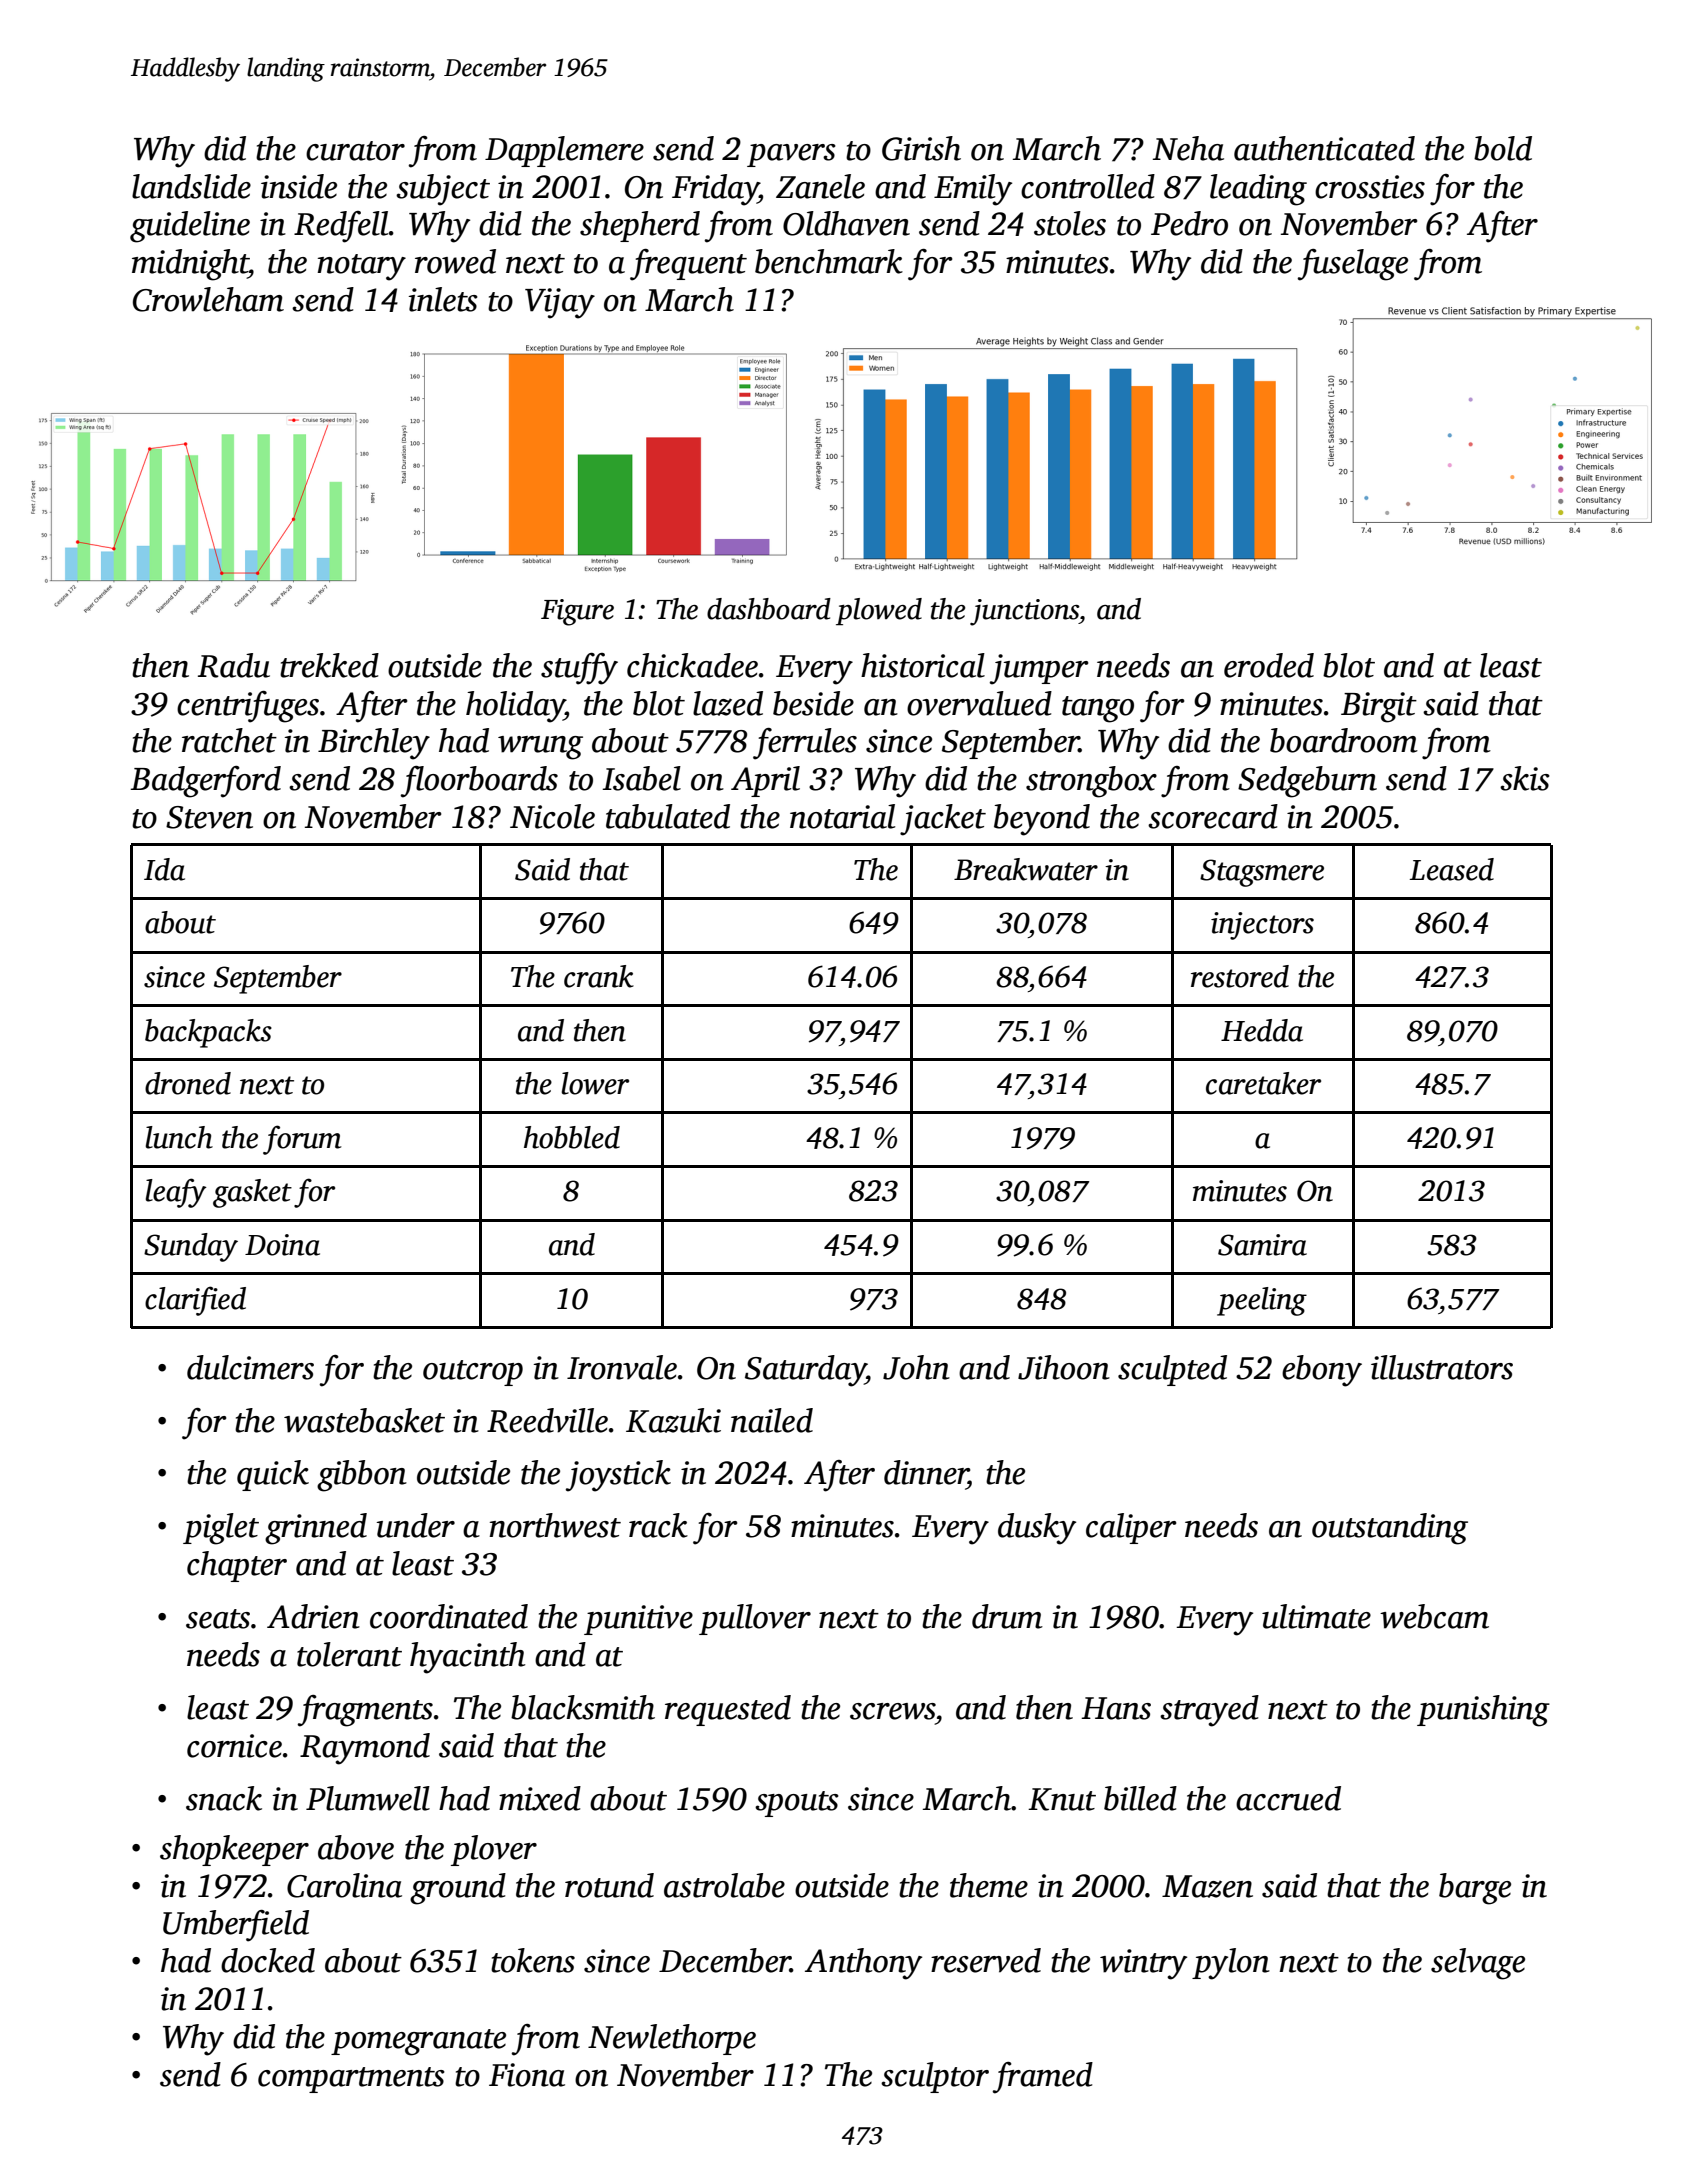  What do you see at coordinates (1503, 148) in the screenshot?
I see `bold` at bounding box center [1503, 148].
